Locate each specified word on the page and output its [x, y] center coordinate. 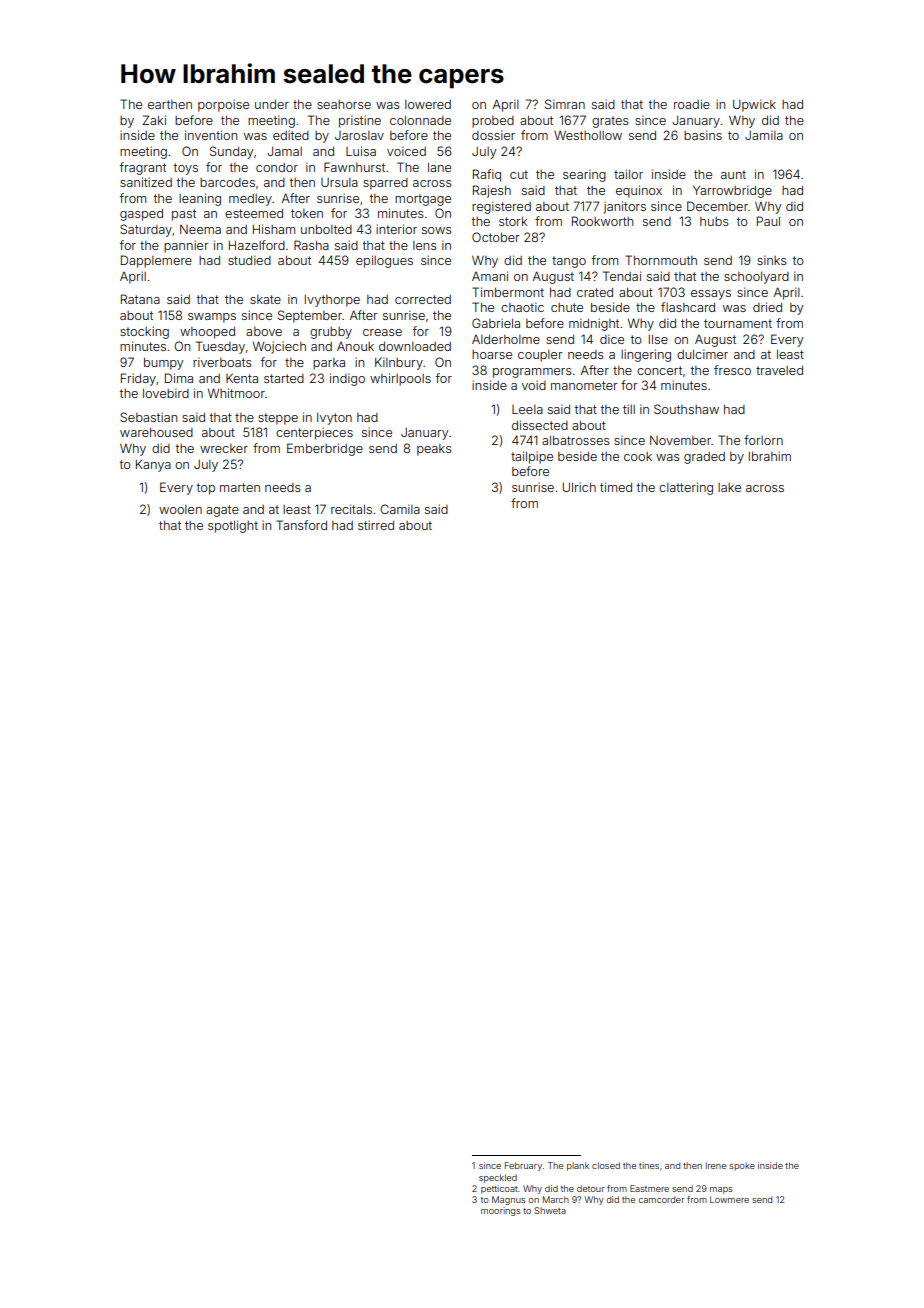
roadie [692, 104]
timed [616, 487]
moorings [501, 1211]
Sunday [232, 152]
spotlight [233, 526]
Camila [400, 509]
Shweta [550, 1210]
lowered [428, 104]
